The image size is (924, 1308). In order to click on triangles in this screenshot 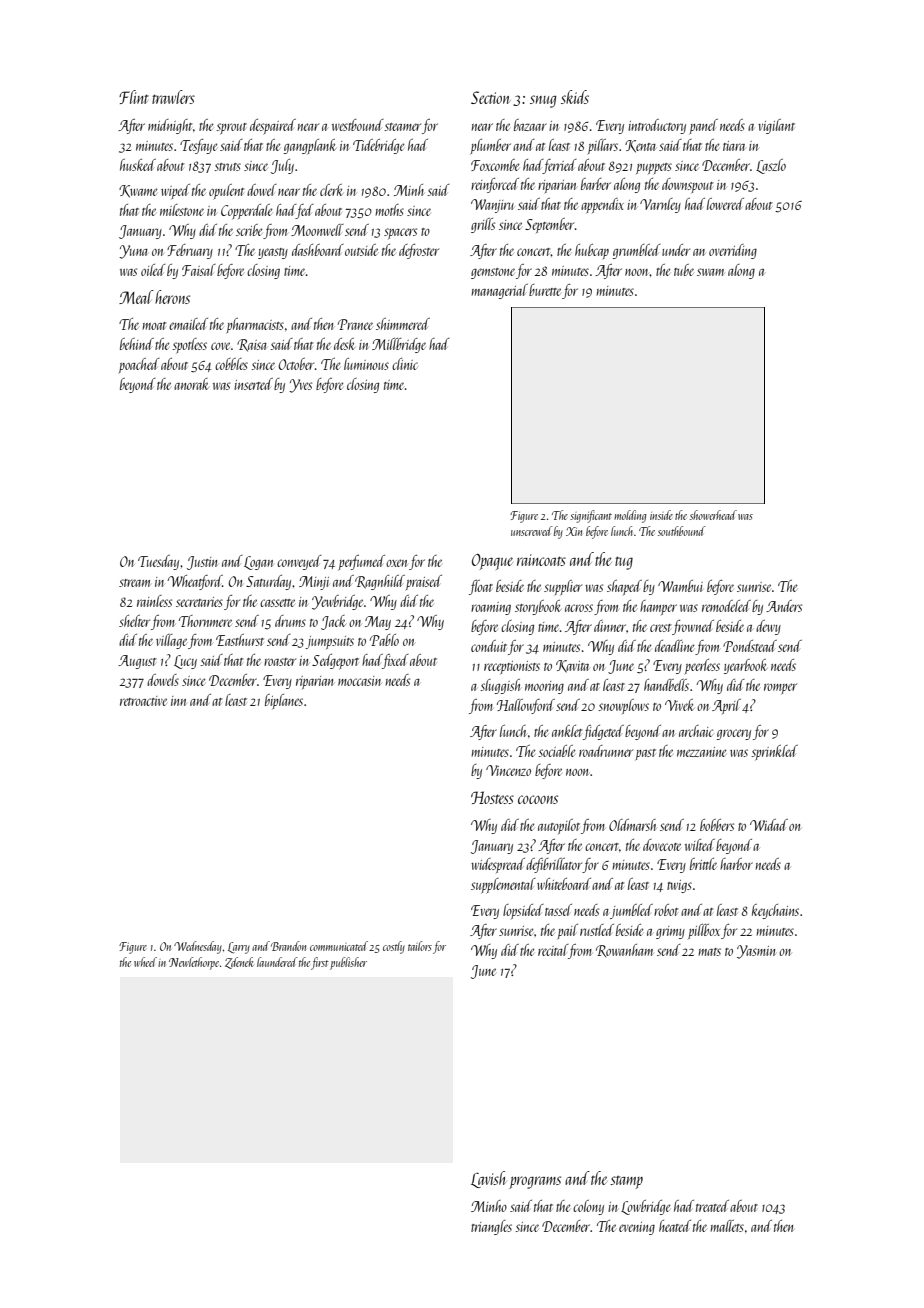, I will do `click(491, 1227)`.
